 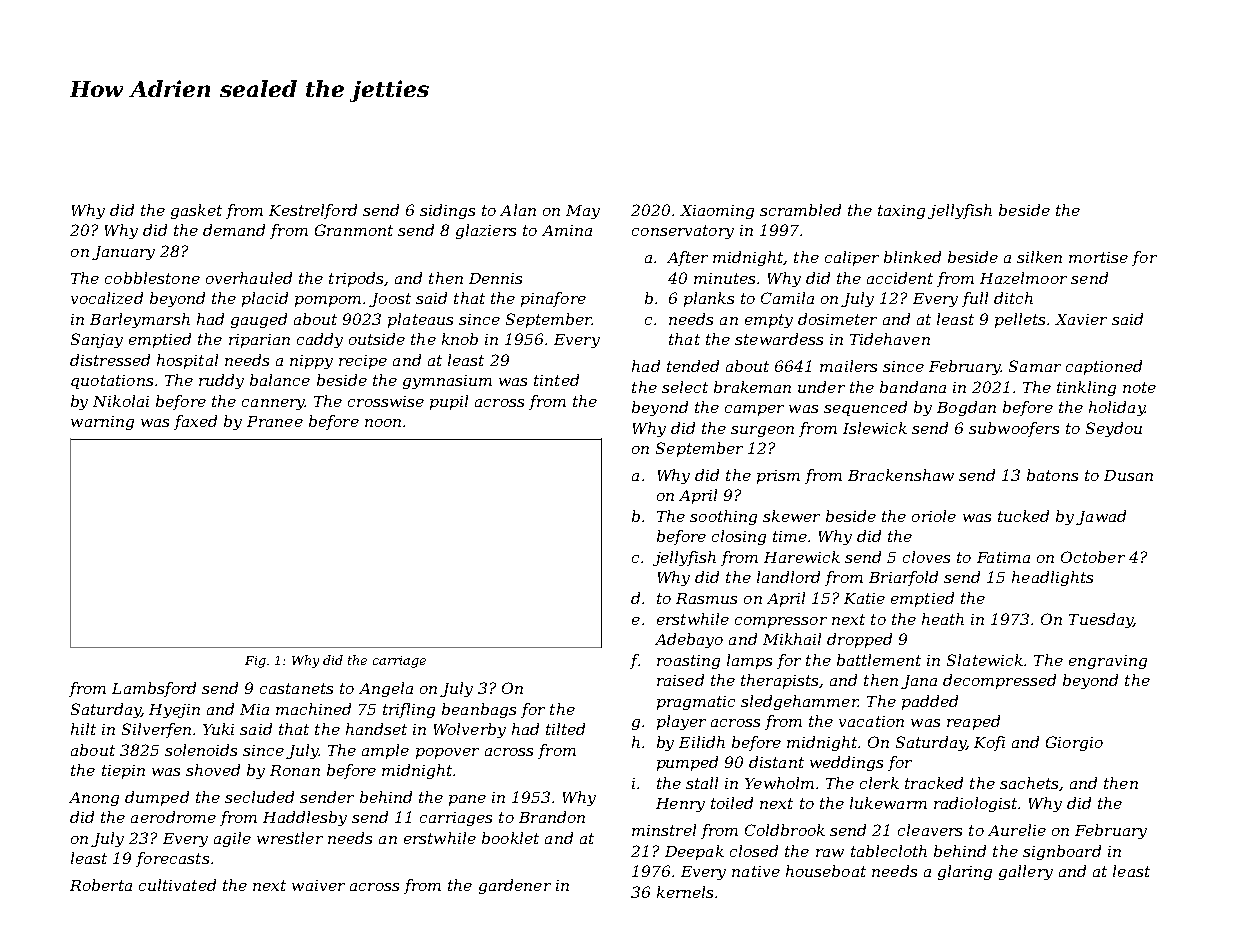 What do you see at coordinates (943, 619) in the screenshot?
I see `heath` at bounding box center [943, 619].
